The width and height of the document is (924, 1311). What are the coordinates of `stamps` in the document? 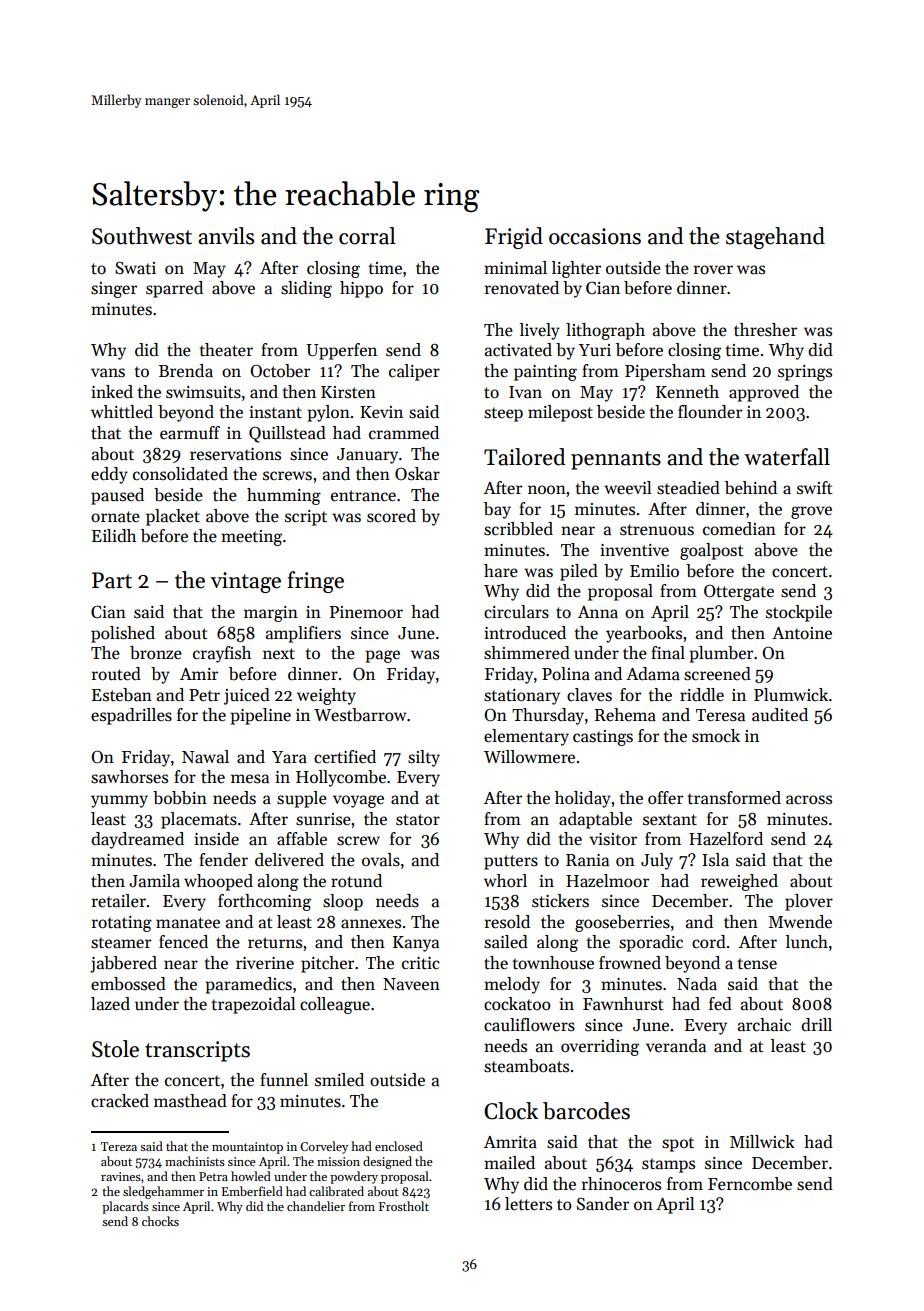 It's located at (668, 1165).
